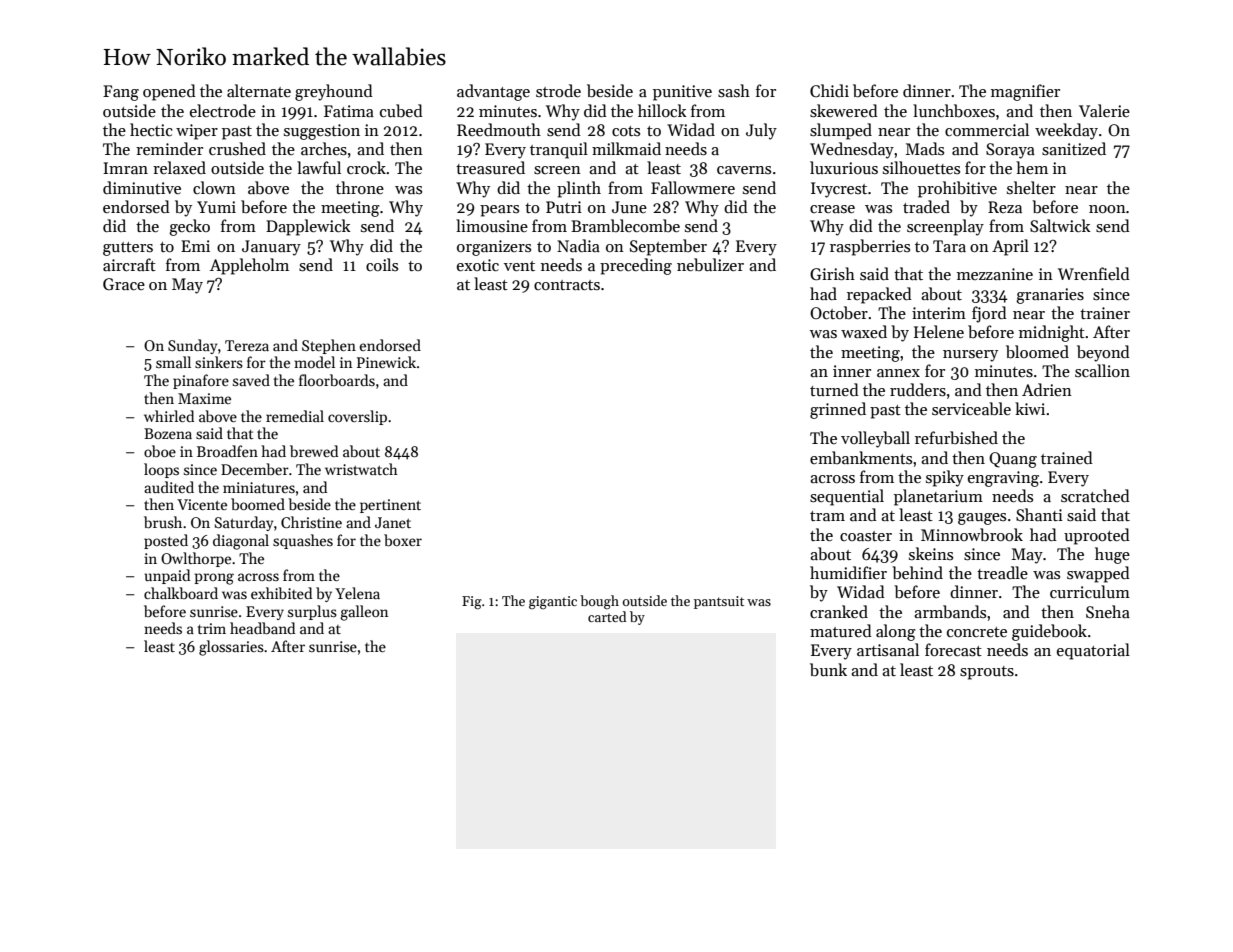  What do you see at coordinates (839, 611) in the screenshot?
I see `cranked` at bounding box center [839, 611].
